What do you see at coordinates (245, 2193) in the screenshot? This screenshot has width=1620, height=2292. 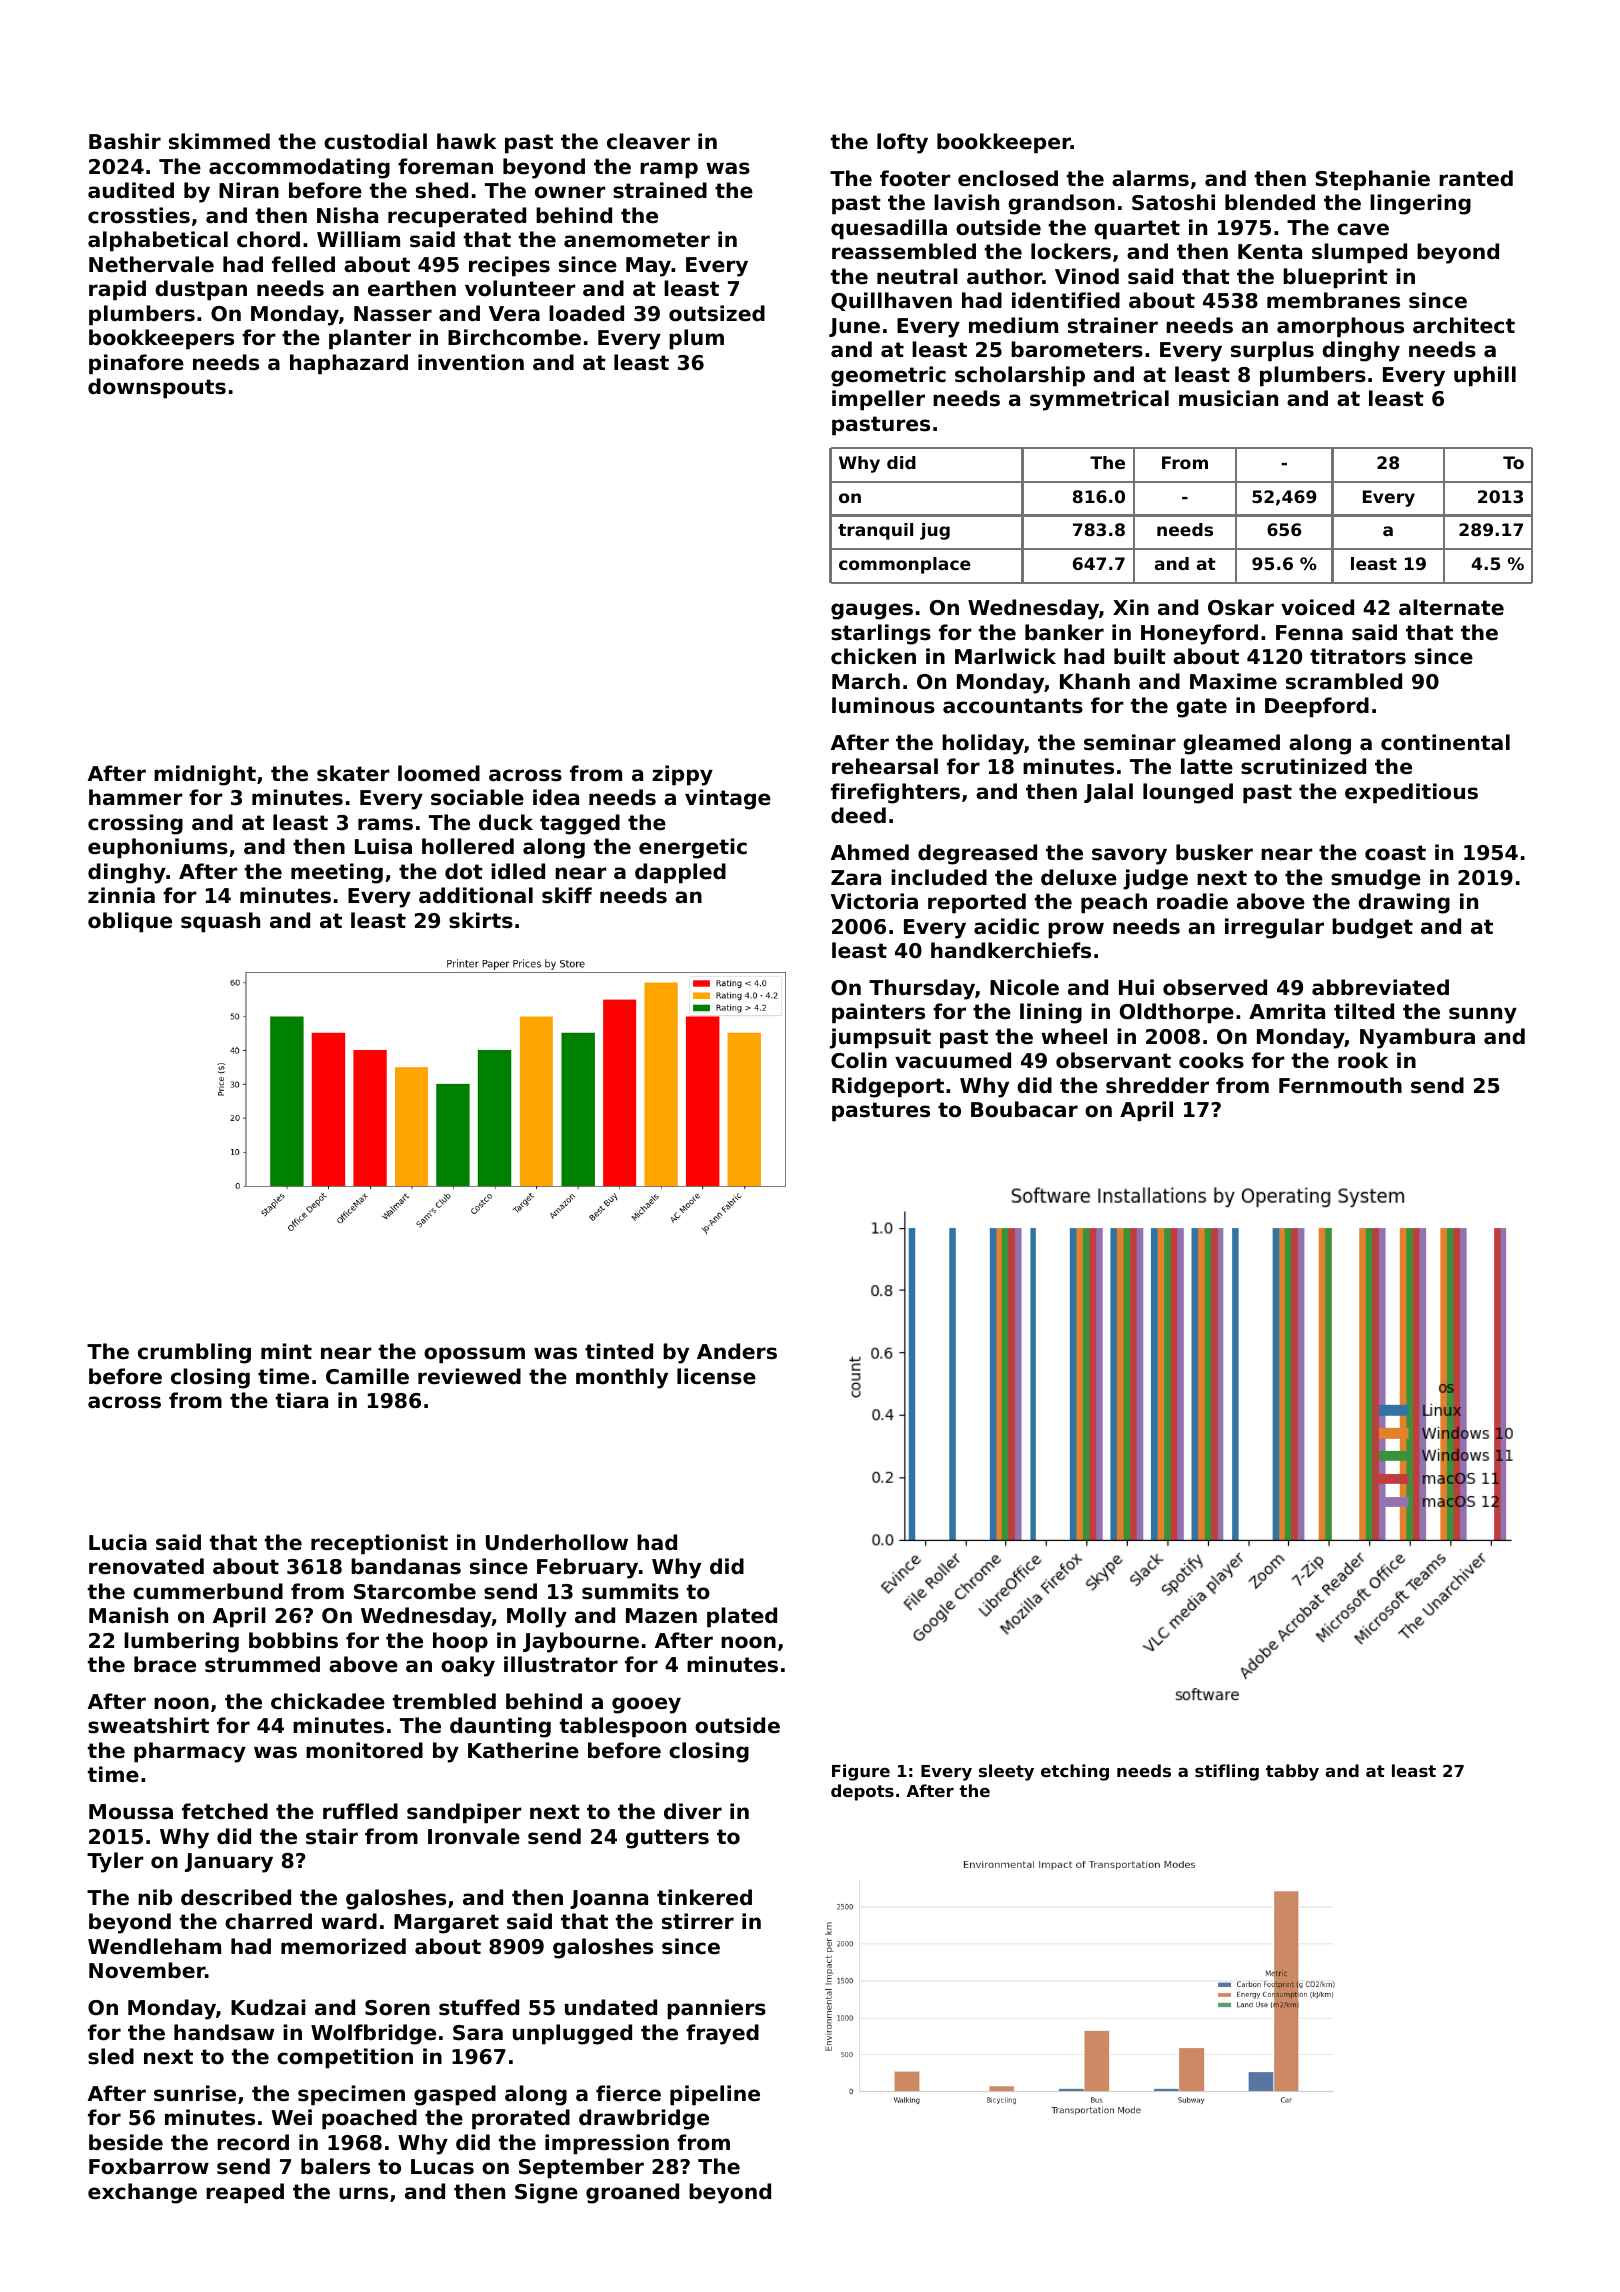 I see `reaped` at bounding box center [245, 2193].
